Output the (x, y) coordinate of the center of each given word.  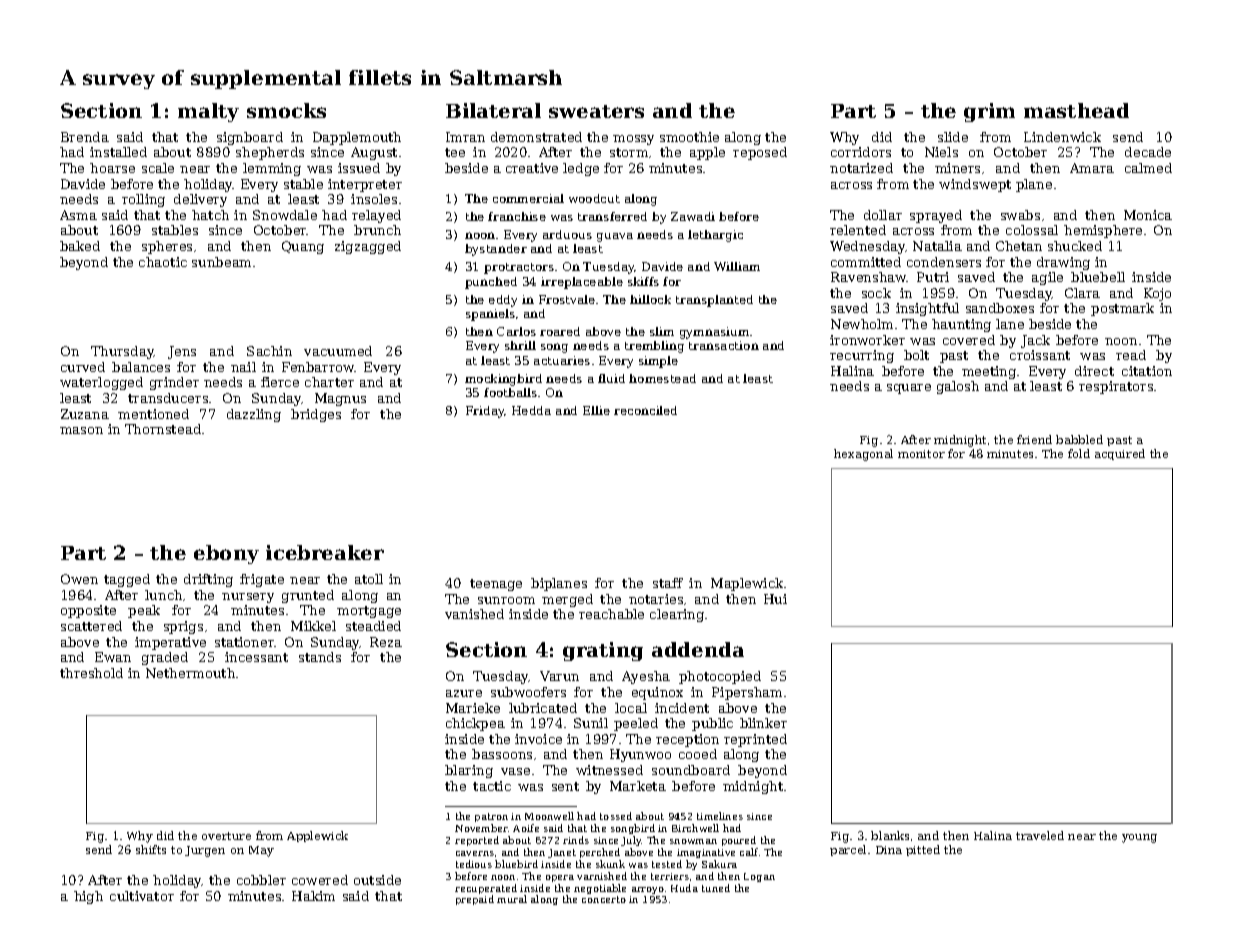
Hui (775, 599)
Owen (79, 579)
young (1139, 838)
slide (953, 137)
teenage (496, 585)
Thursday (122, 352)
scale (158, 168)
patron (491, 817)
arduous (567, 234)
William (737, 266)
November (481, 828)
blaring (469, 771)
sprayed (936, 216)
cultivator (142, 896)
